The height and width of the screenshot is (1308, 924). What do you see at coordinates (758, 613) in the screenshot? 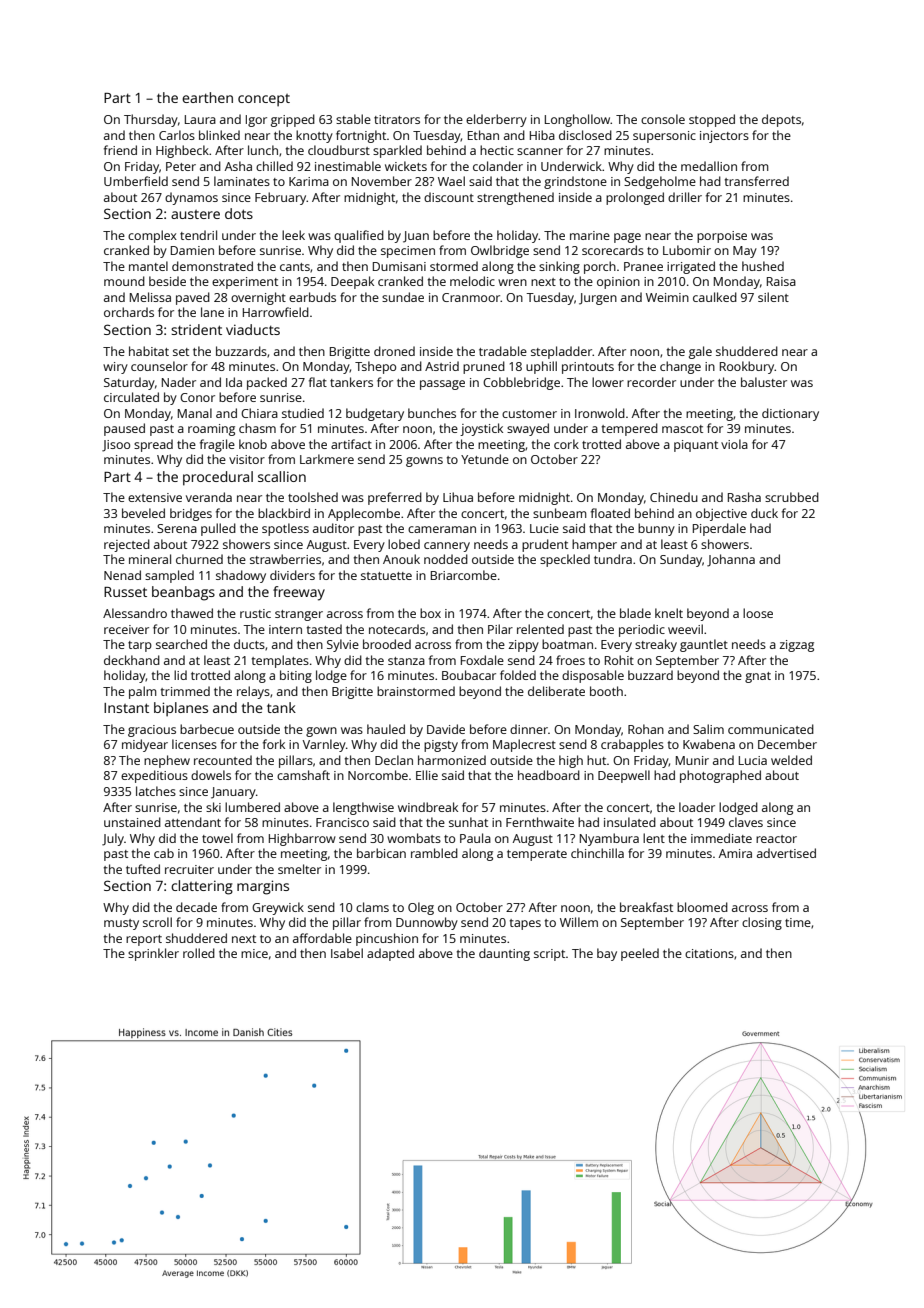
I see `loose` at bounding box center [758, 613].
